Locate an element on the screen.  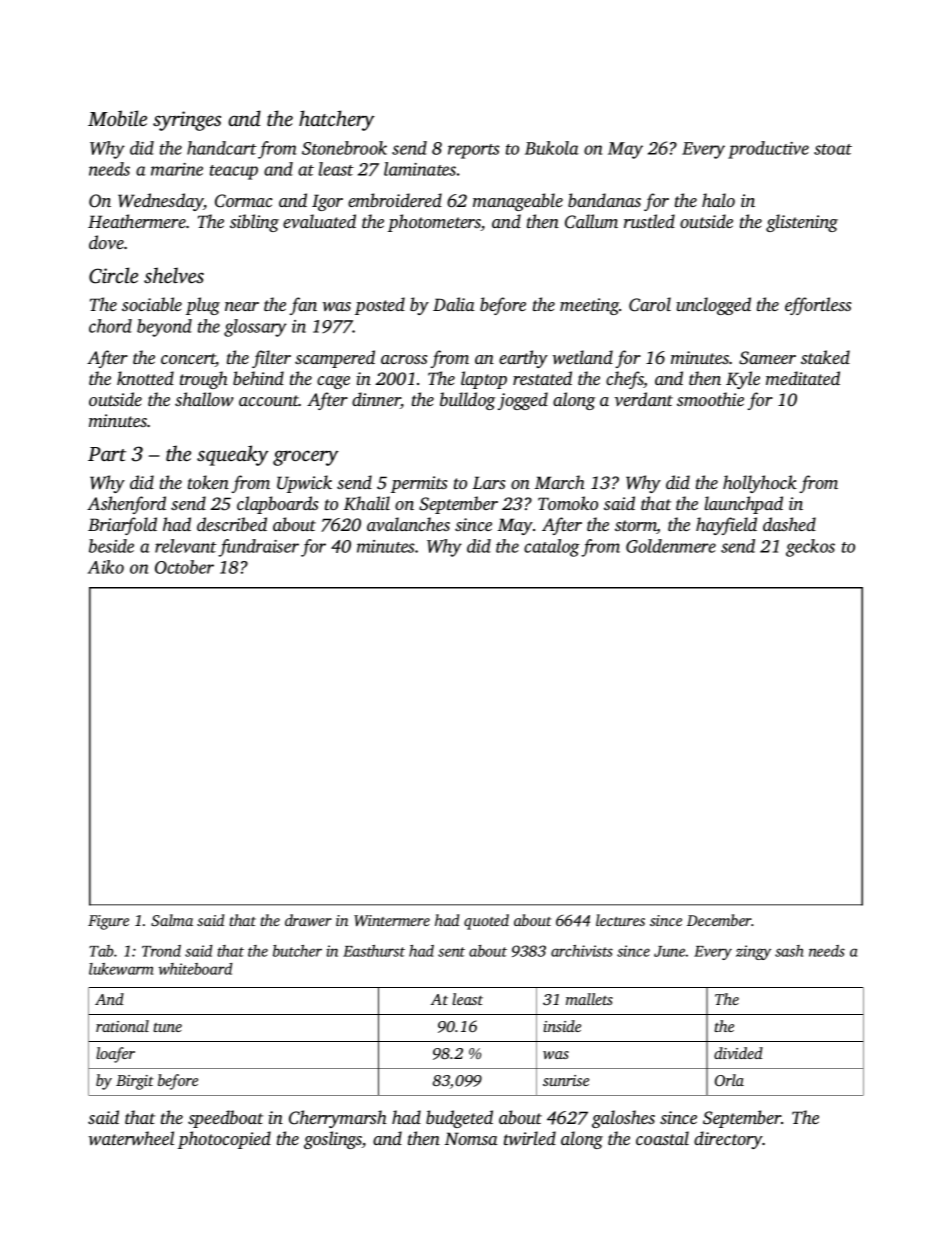
Easthurst is located at coordinates (374, 951).
